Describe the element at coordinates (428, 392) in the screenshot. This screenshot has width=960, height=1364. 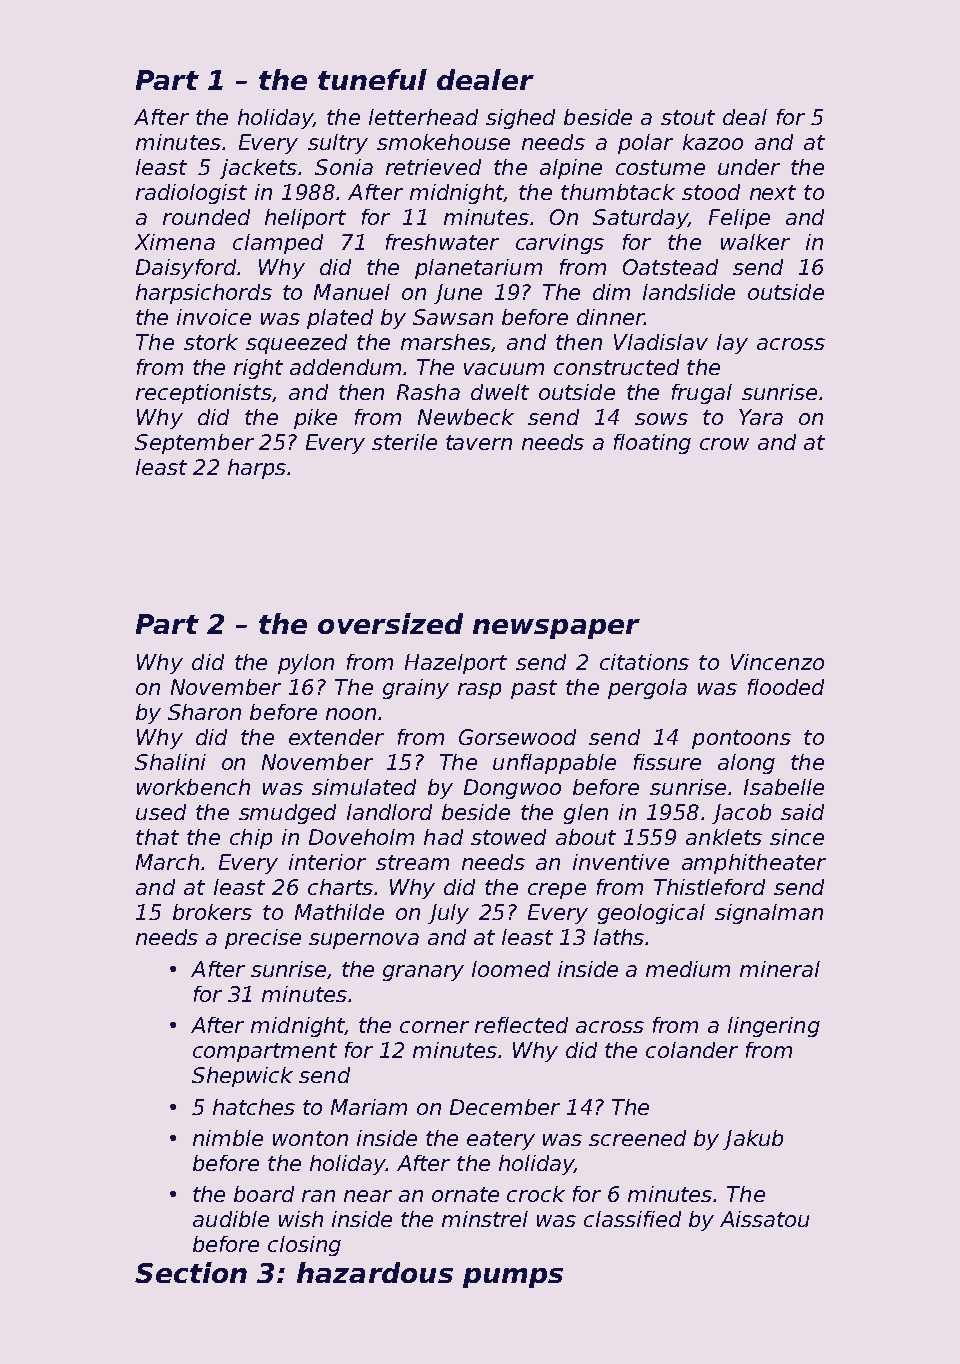
I see `Rasha` at that location.
